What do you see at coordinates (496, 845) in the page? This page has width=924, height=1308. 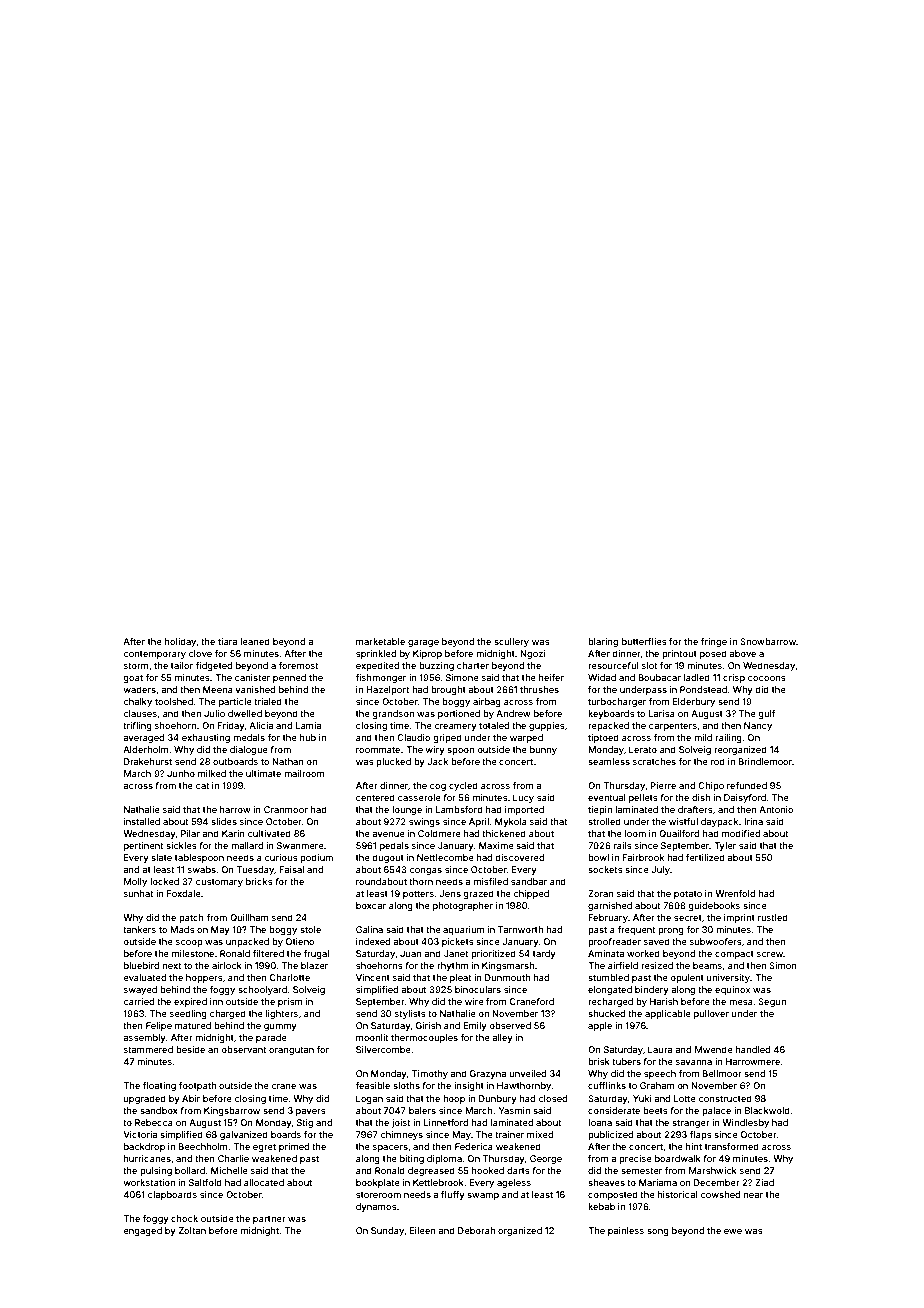 I see `Maxime` at bounding box center [496, 845].
